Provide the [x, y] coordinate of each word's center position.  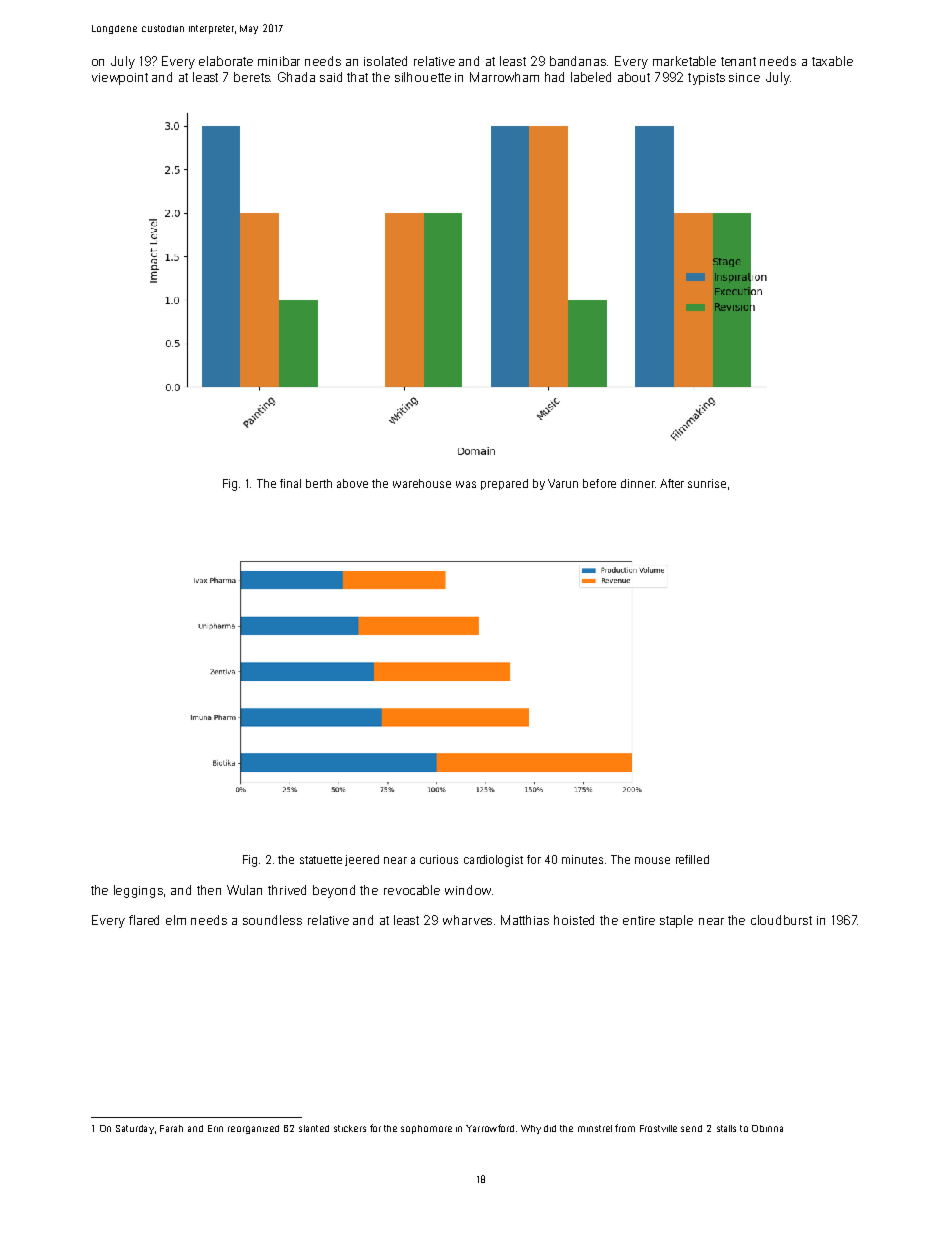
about [634, 77]
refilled [692, 859]
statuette [321, 860]
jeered [362, 860]
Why [531, 1129]
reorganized [253, 1129]
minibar [279, 61]
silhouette [423, 77]
